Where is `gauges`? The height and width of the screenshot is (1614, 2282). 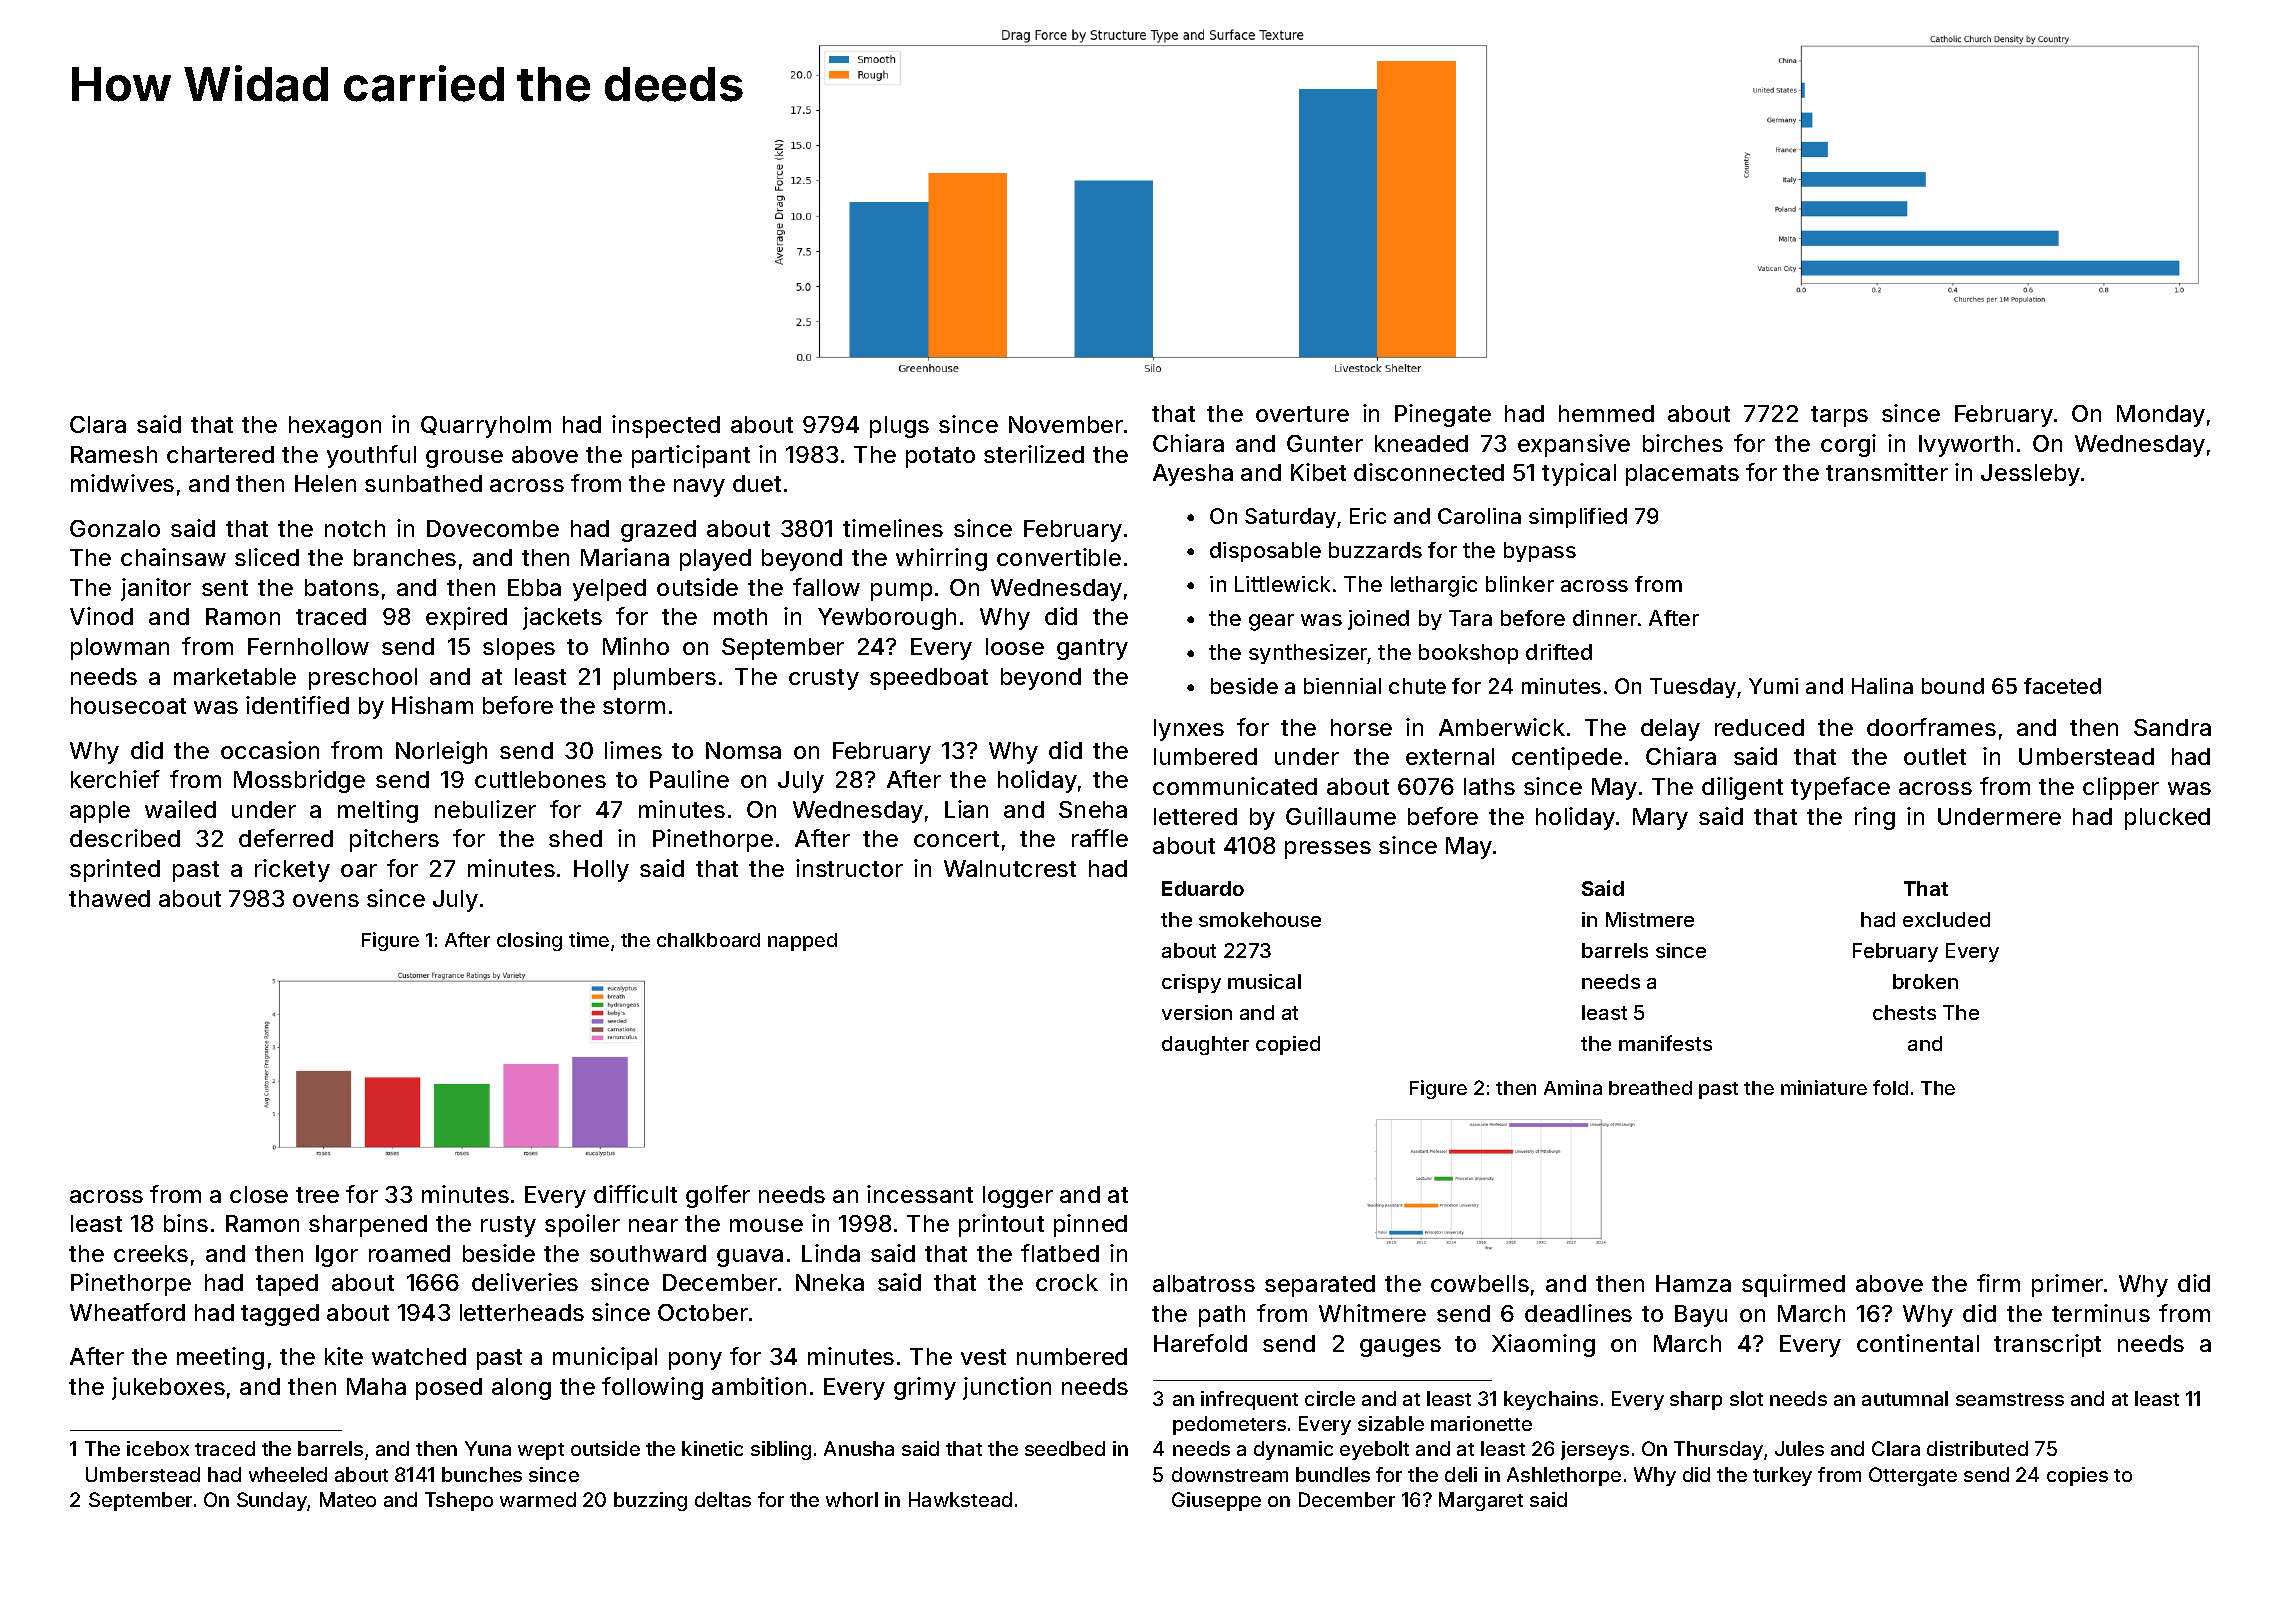
gauges is located at coordinates (1400, 1348).
